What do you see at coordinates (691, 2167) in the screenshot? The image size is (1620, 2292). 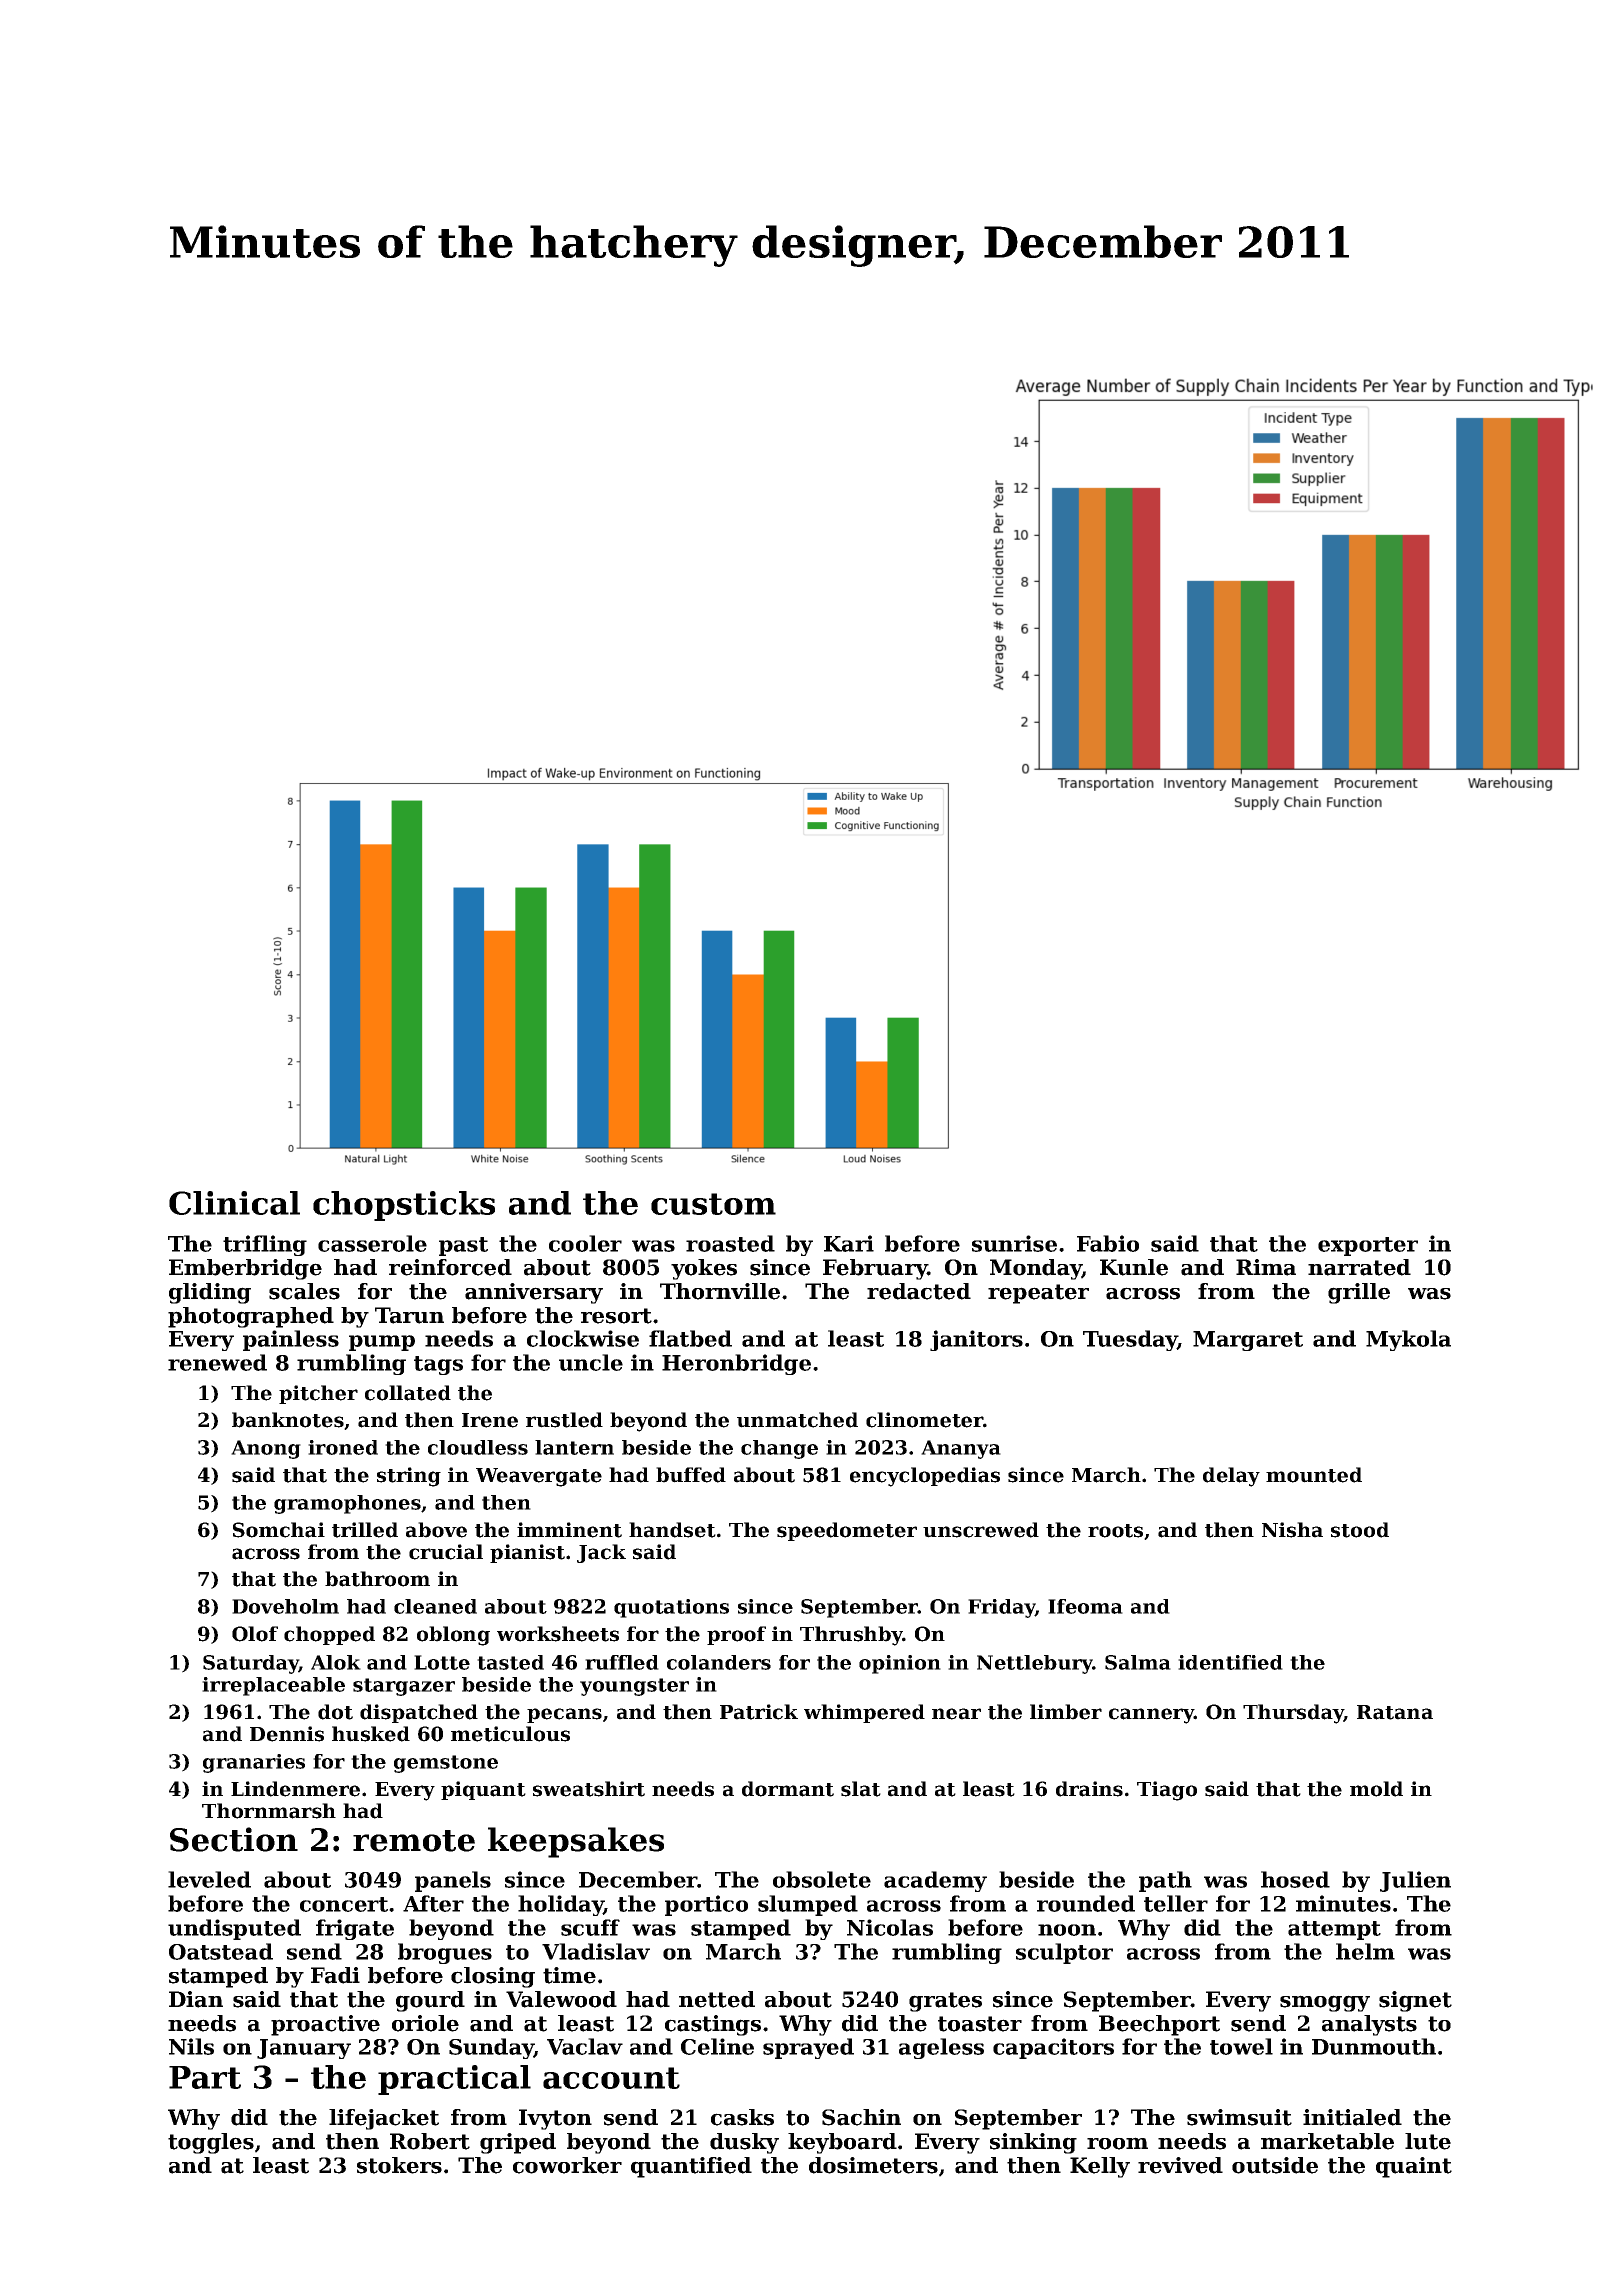 I see `quantified` at bounding box center [691, 2167].
